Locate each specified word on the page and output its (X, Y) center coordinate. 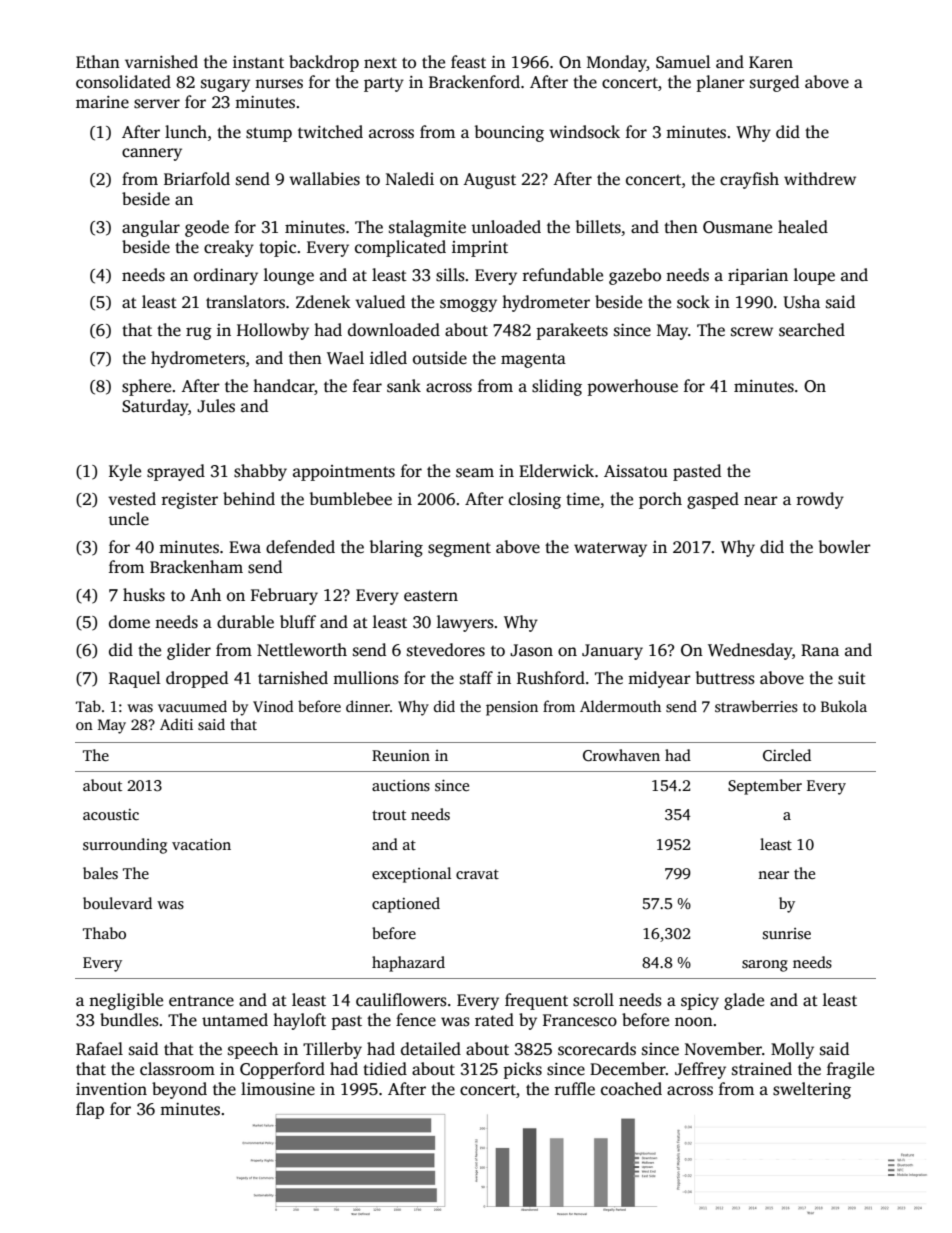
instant (258, 62)
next (380, 63)
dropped (197, 679)
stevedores (446, 650)
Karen (771, 62)
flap (90, 1110)
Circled (787, 755)
